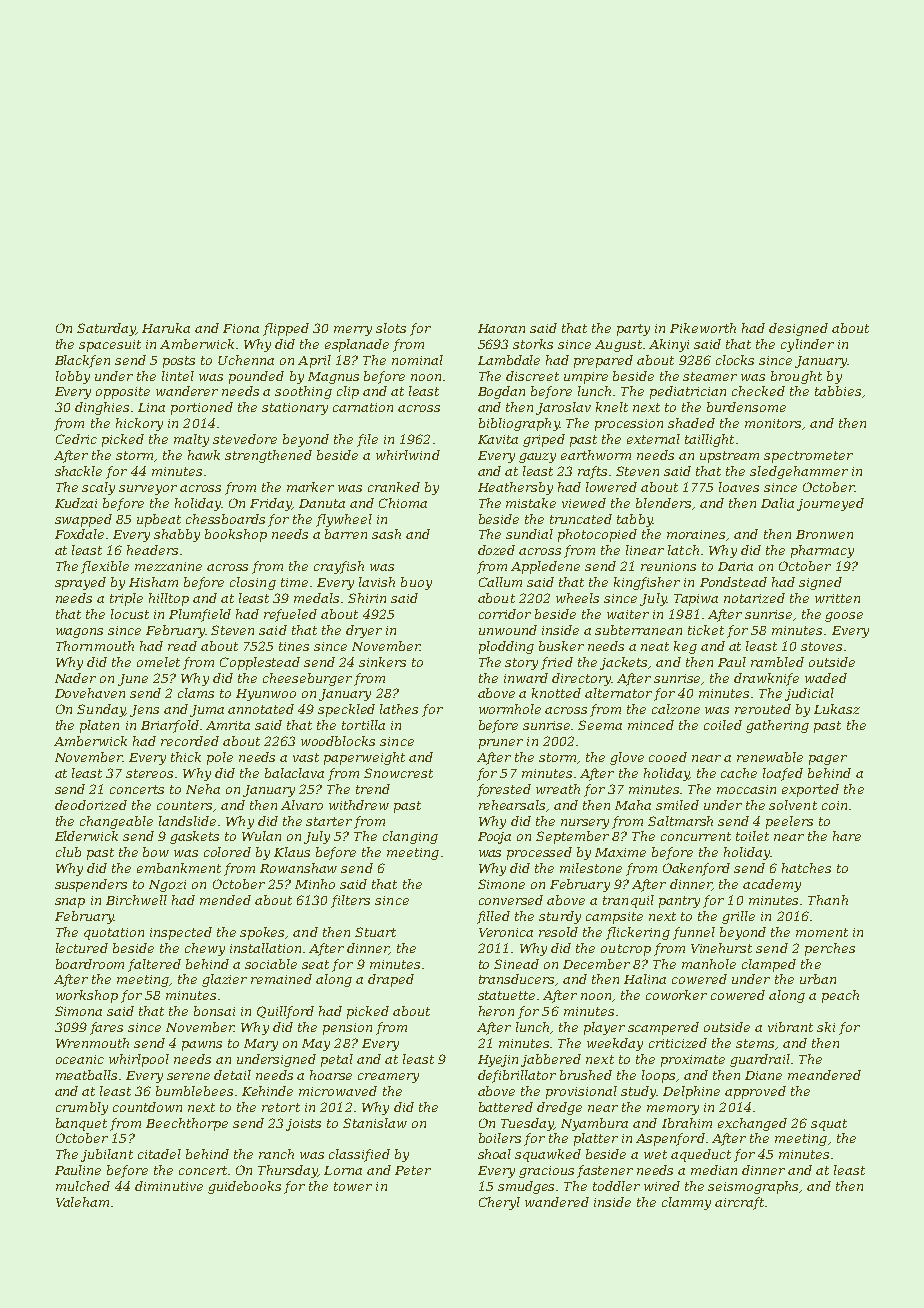 The height and width of the screenshot is (1308, 924). What do you see at coordinates (548, 1155) in the screenshot?
I see `squawked` at bounding box center [548, 1155].
